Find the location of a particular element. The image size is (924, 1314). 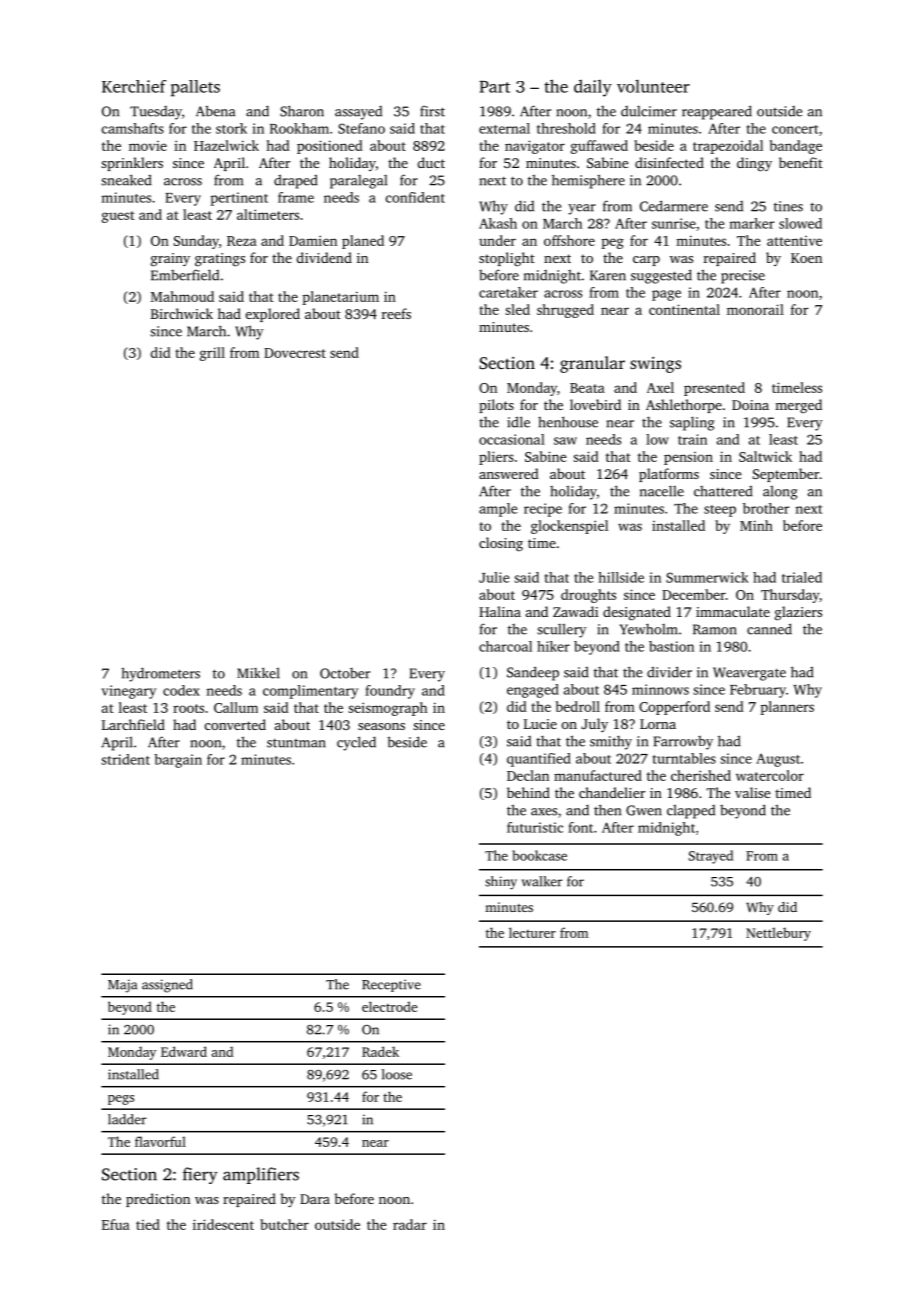

concert is located at coordinates (795, 129).
